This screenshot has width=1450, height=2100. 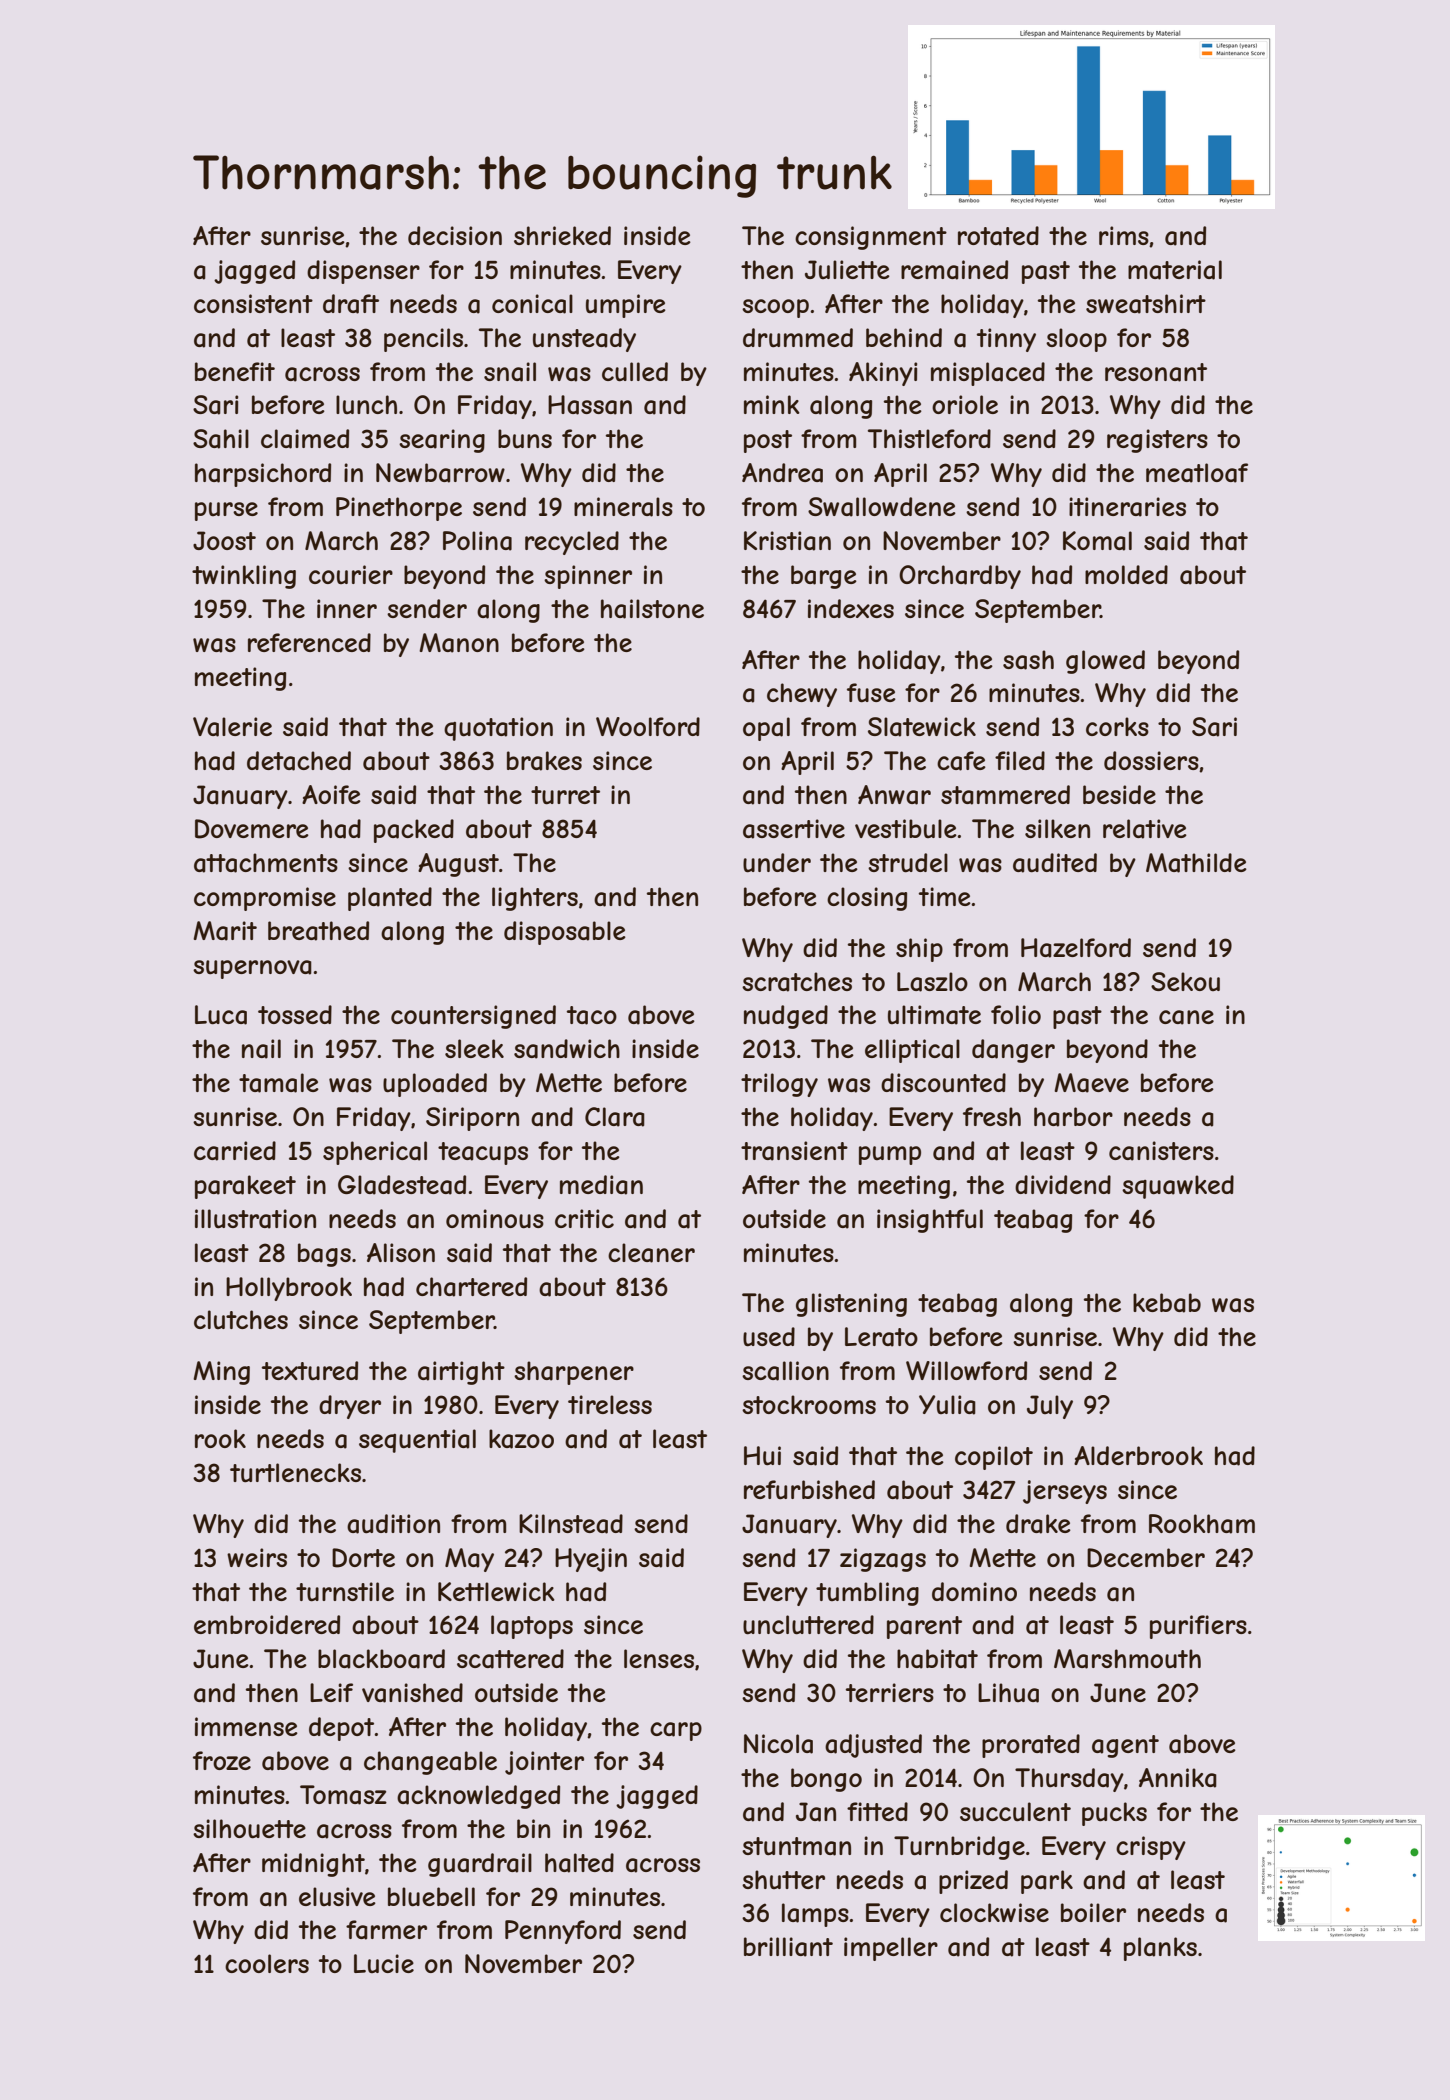 What do you see at coordinates (809, 1490) in the screenshot?
I see `refurbished` at bounding box center [809, 1490].
